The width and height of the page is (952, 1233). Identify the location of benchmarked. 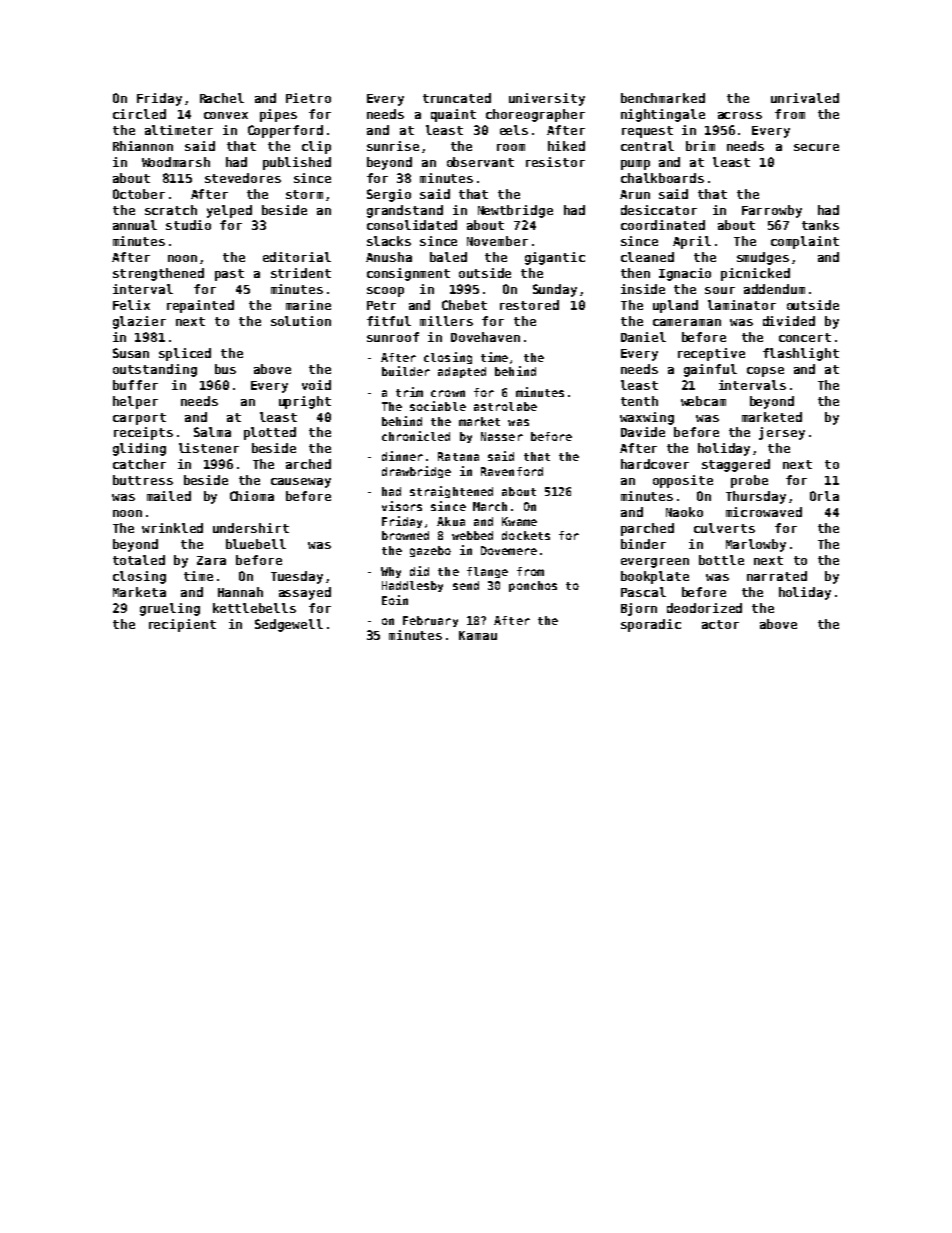
(663, 98).
